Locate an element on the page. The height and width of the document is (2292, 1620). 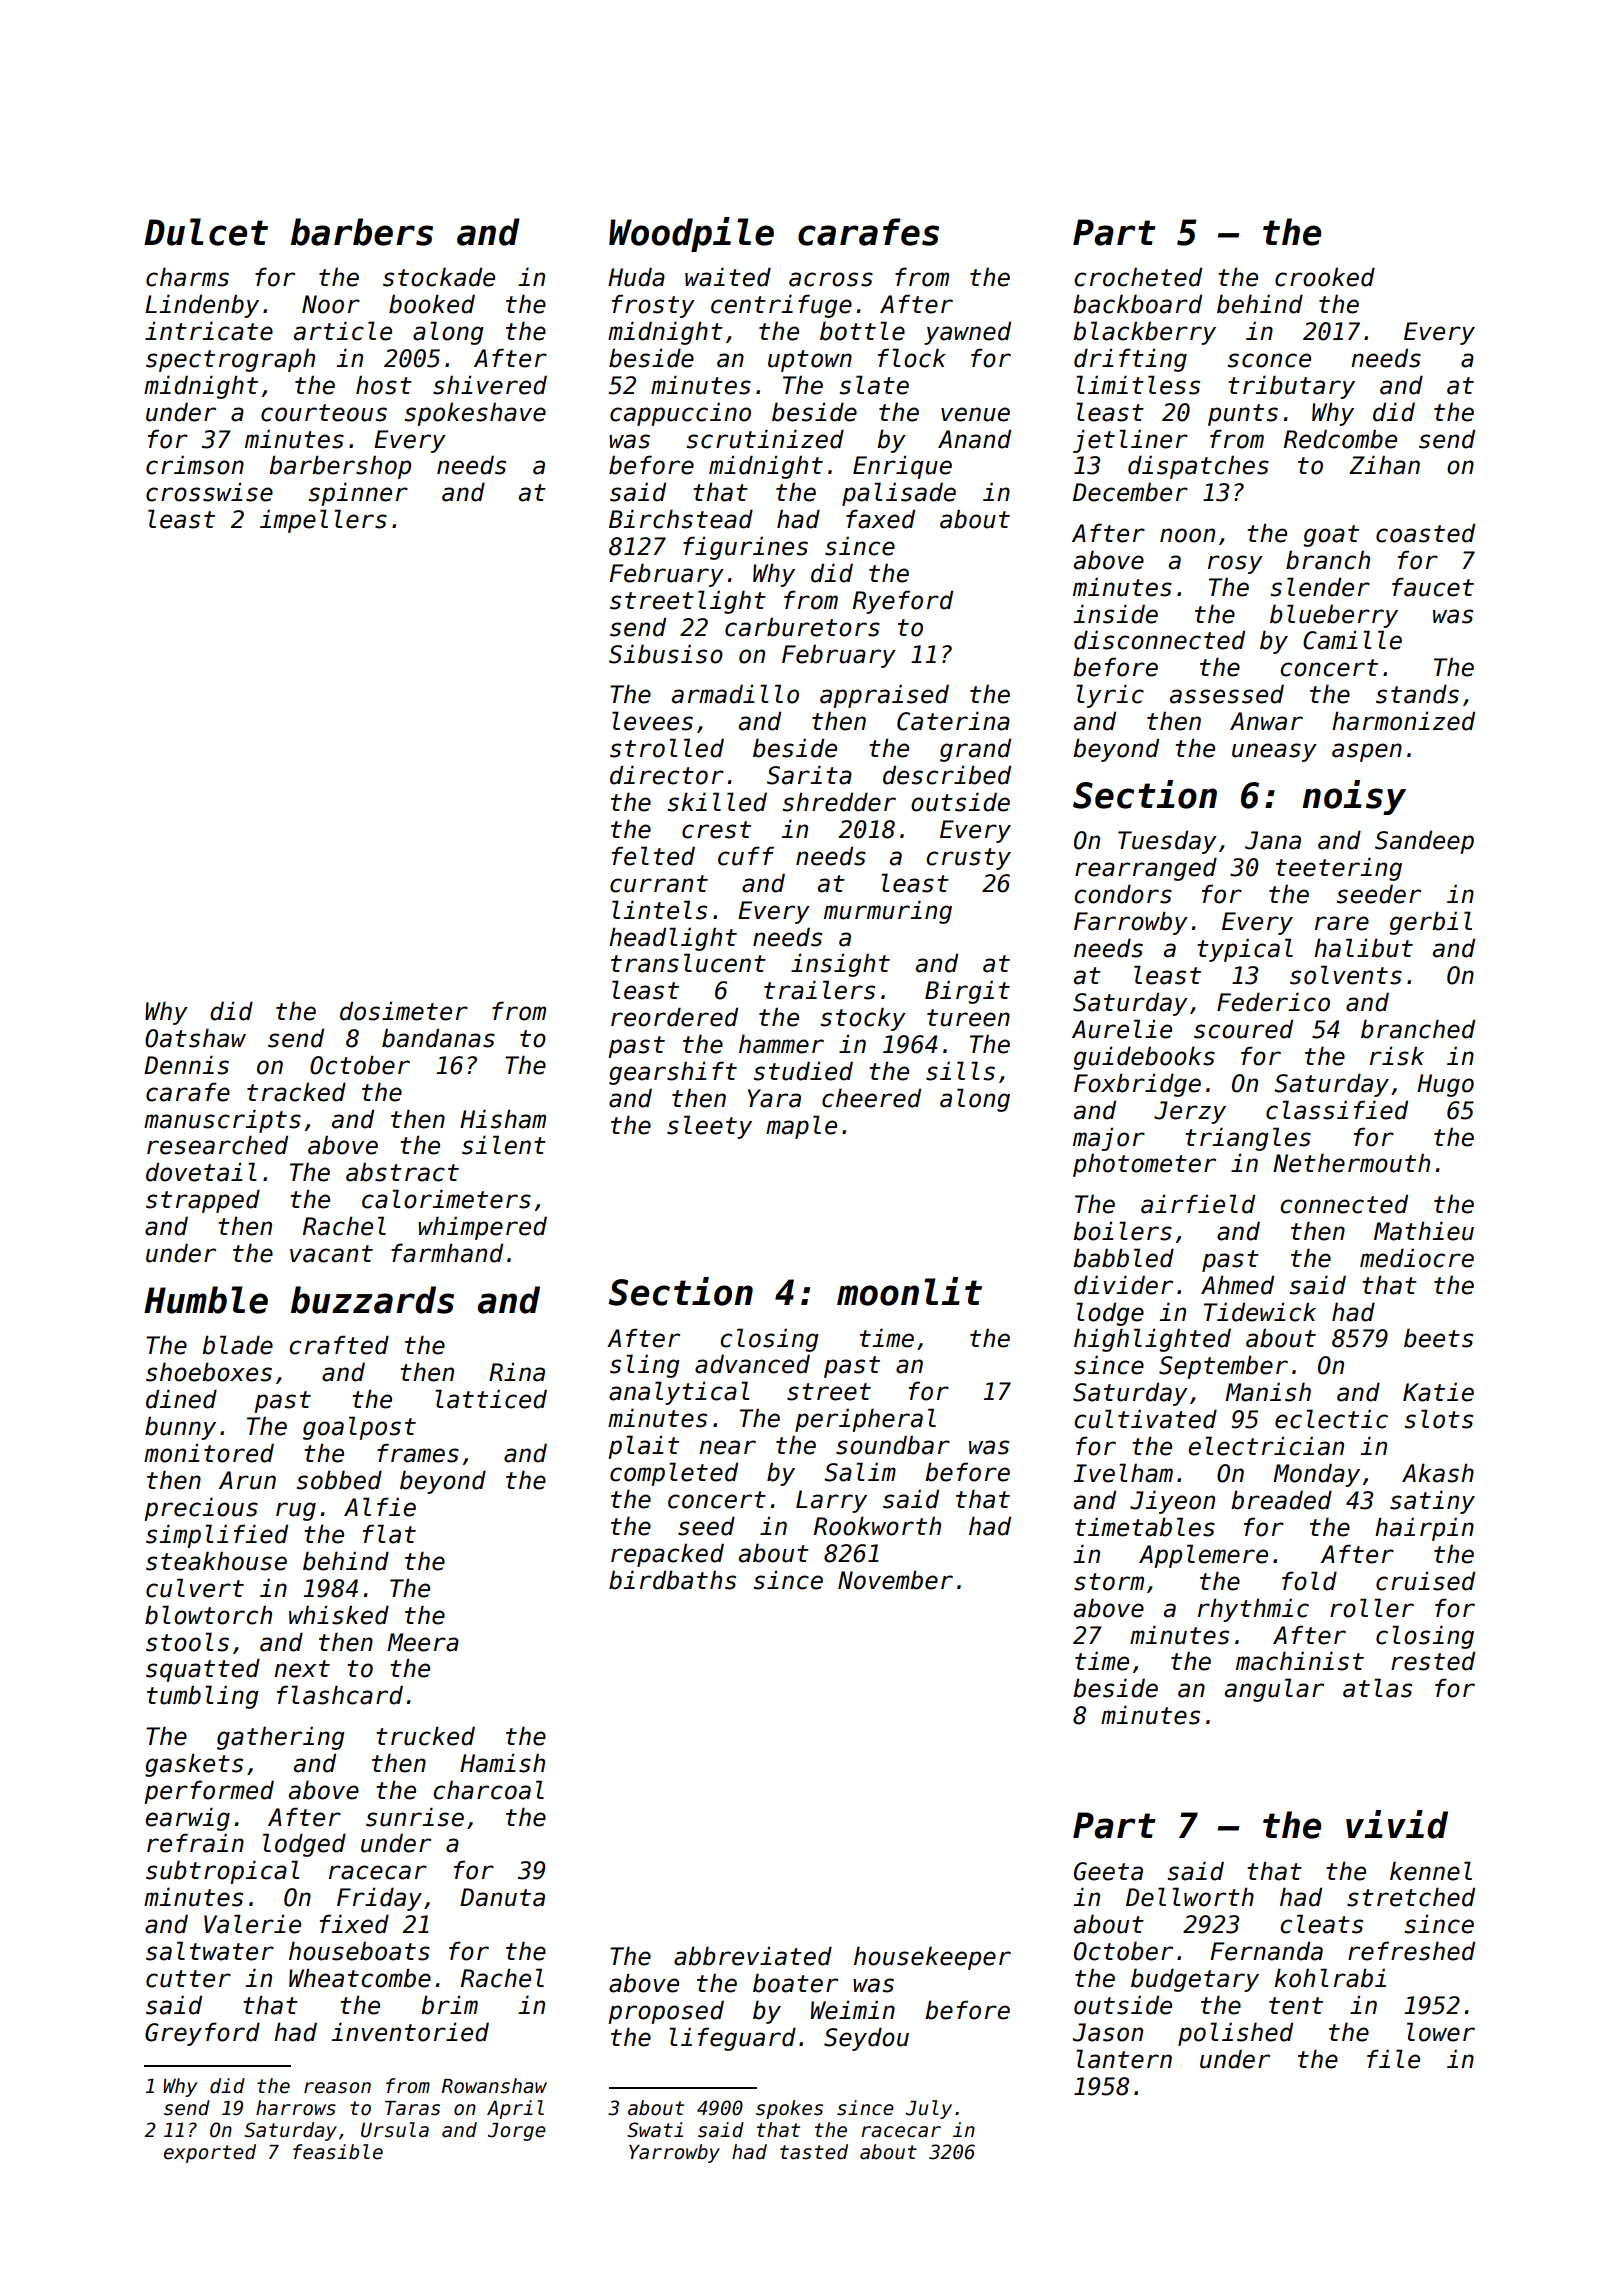
cleats is located at coordinates (1321, 1924).
